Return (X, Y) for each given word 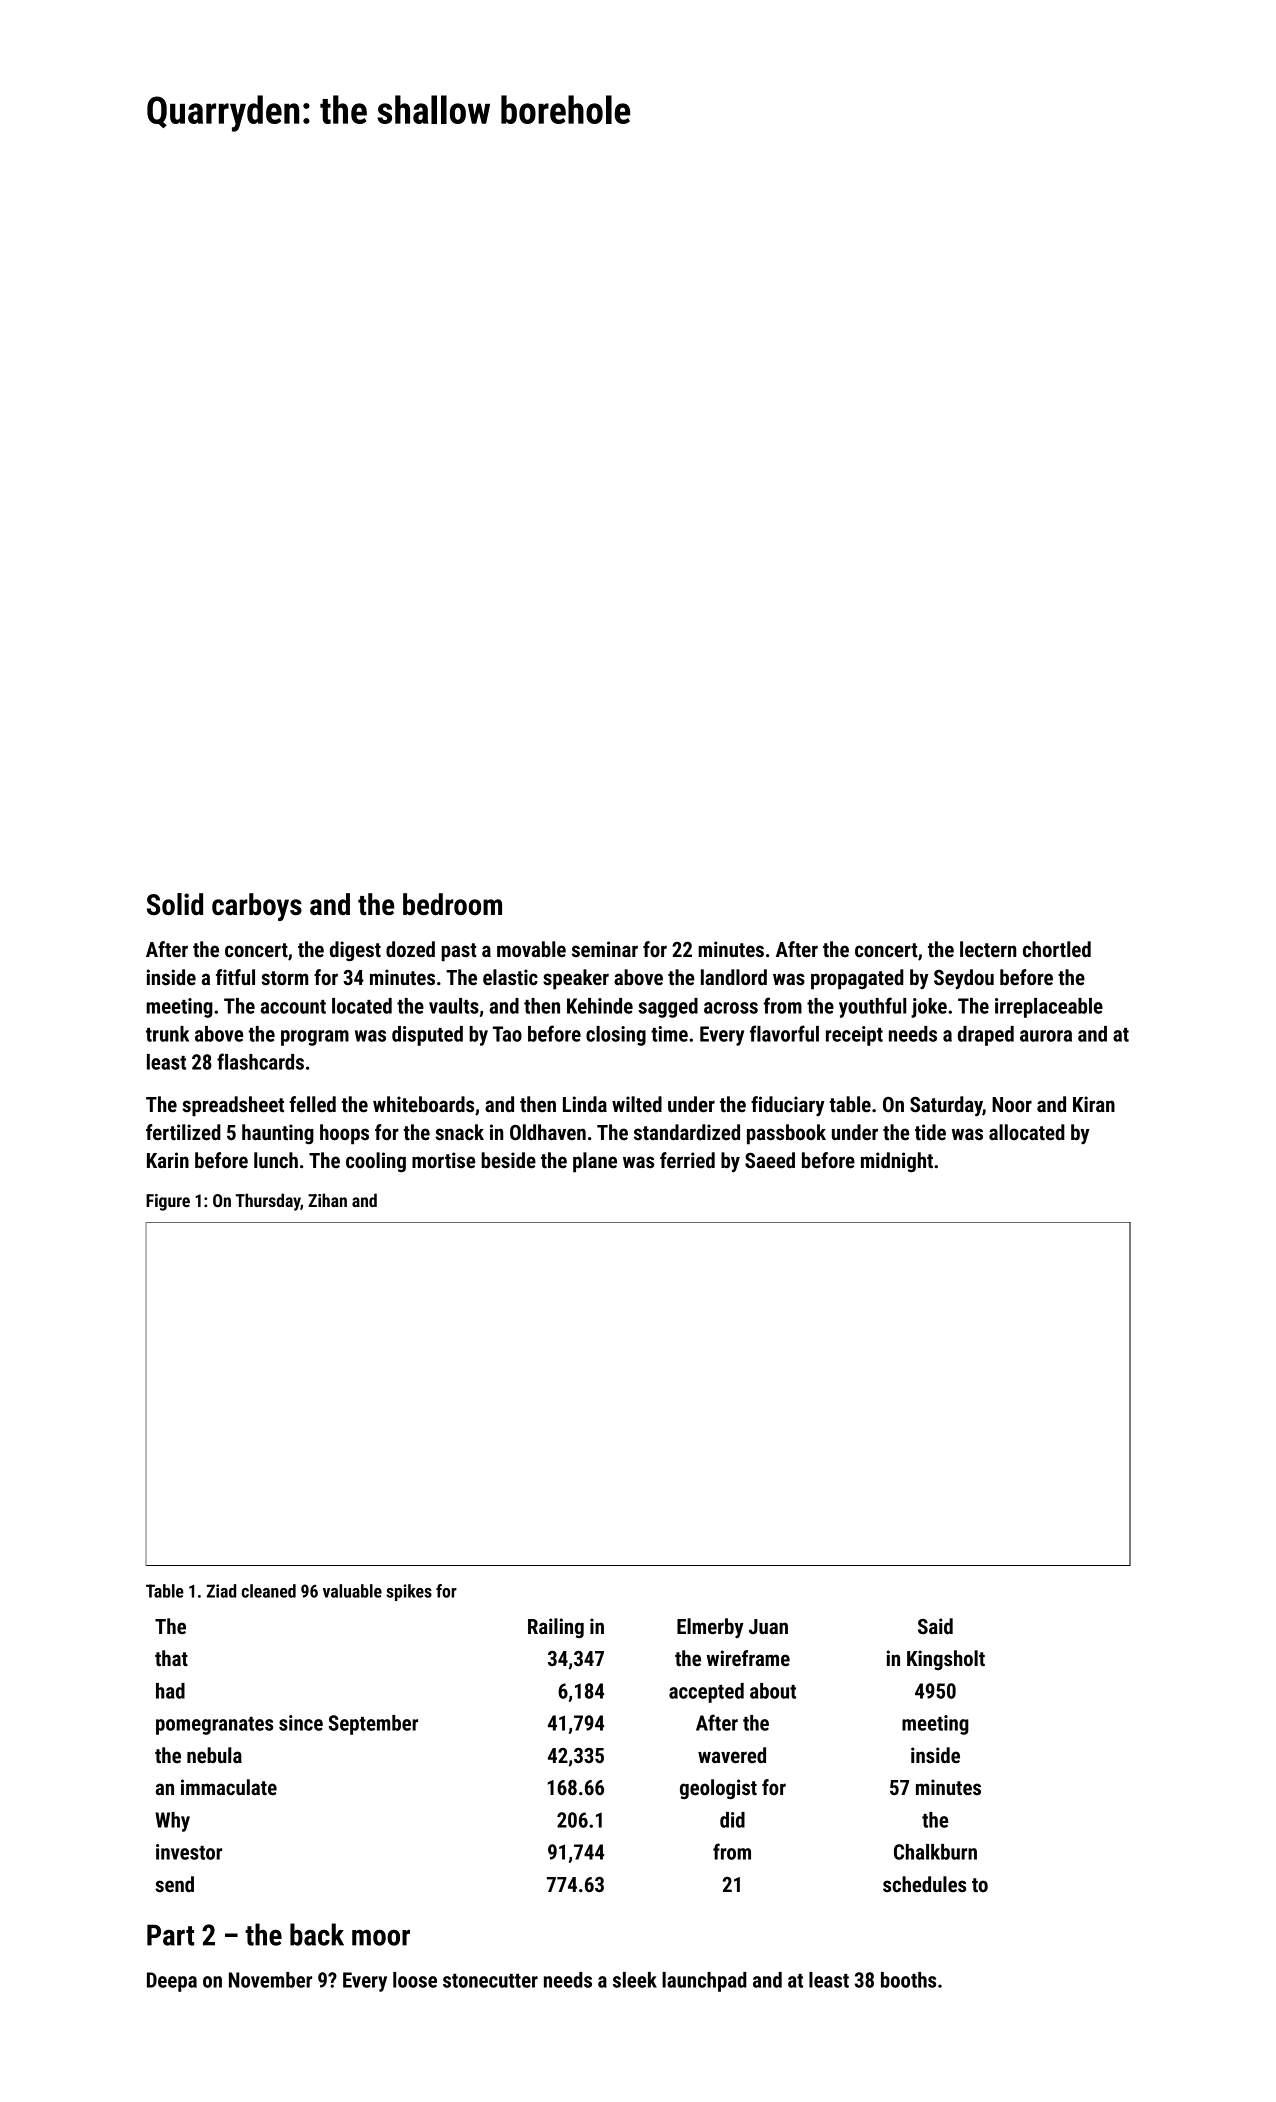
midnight (897, 1162)
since (301, 1723)
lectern (988, 949)
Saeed (770, 1160)
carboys (257, 907)
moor (381, 1937)
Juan (768, 1626)
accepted (706, 1693)
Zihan (327, 1200)
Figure (168, 1202)
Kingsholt (946, 1660)
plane (595, 1162)
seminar (605, 949)
